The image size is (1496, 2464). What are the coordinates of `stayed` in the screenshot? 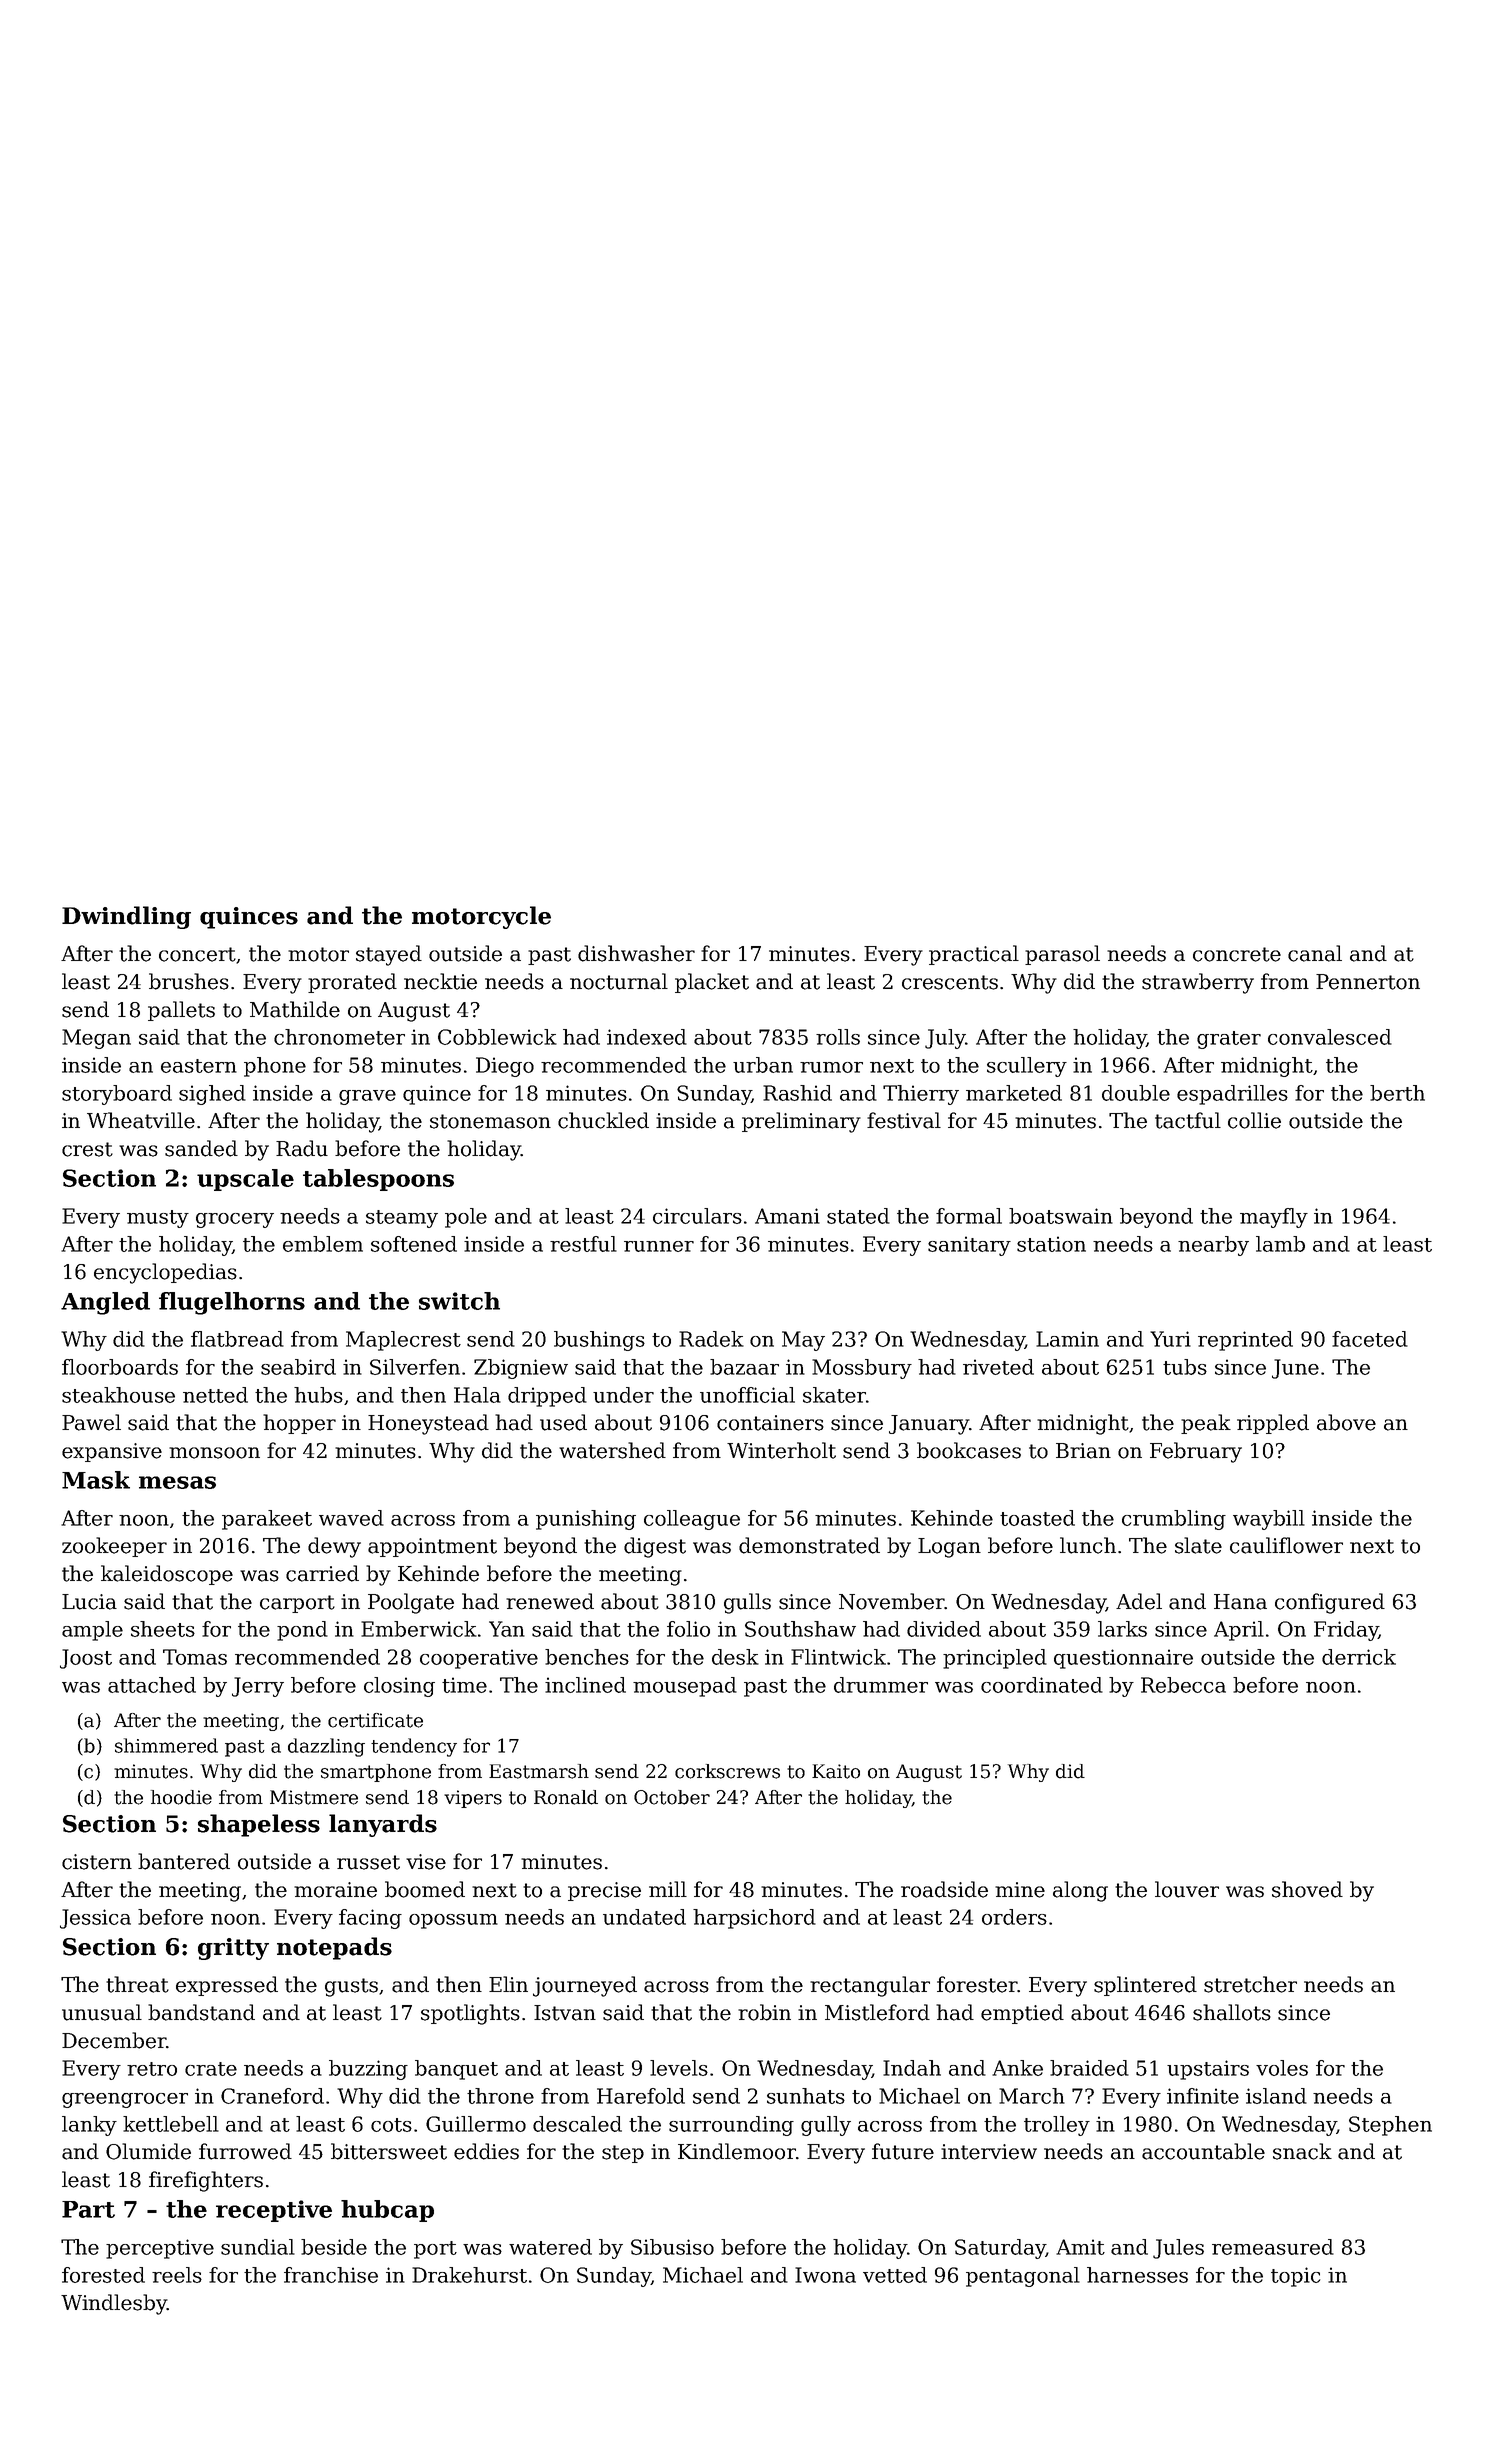 It's located at (389, 955).
